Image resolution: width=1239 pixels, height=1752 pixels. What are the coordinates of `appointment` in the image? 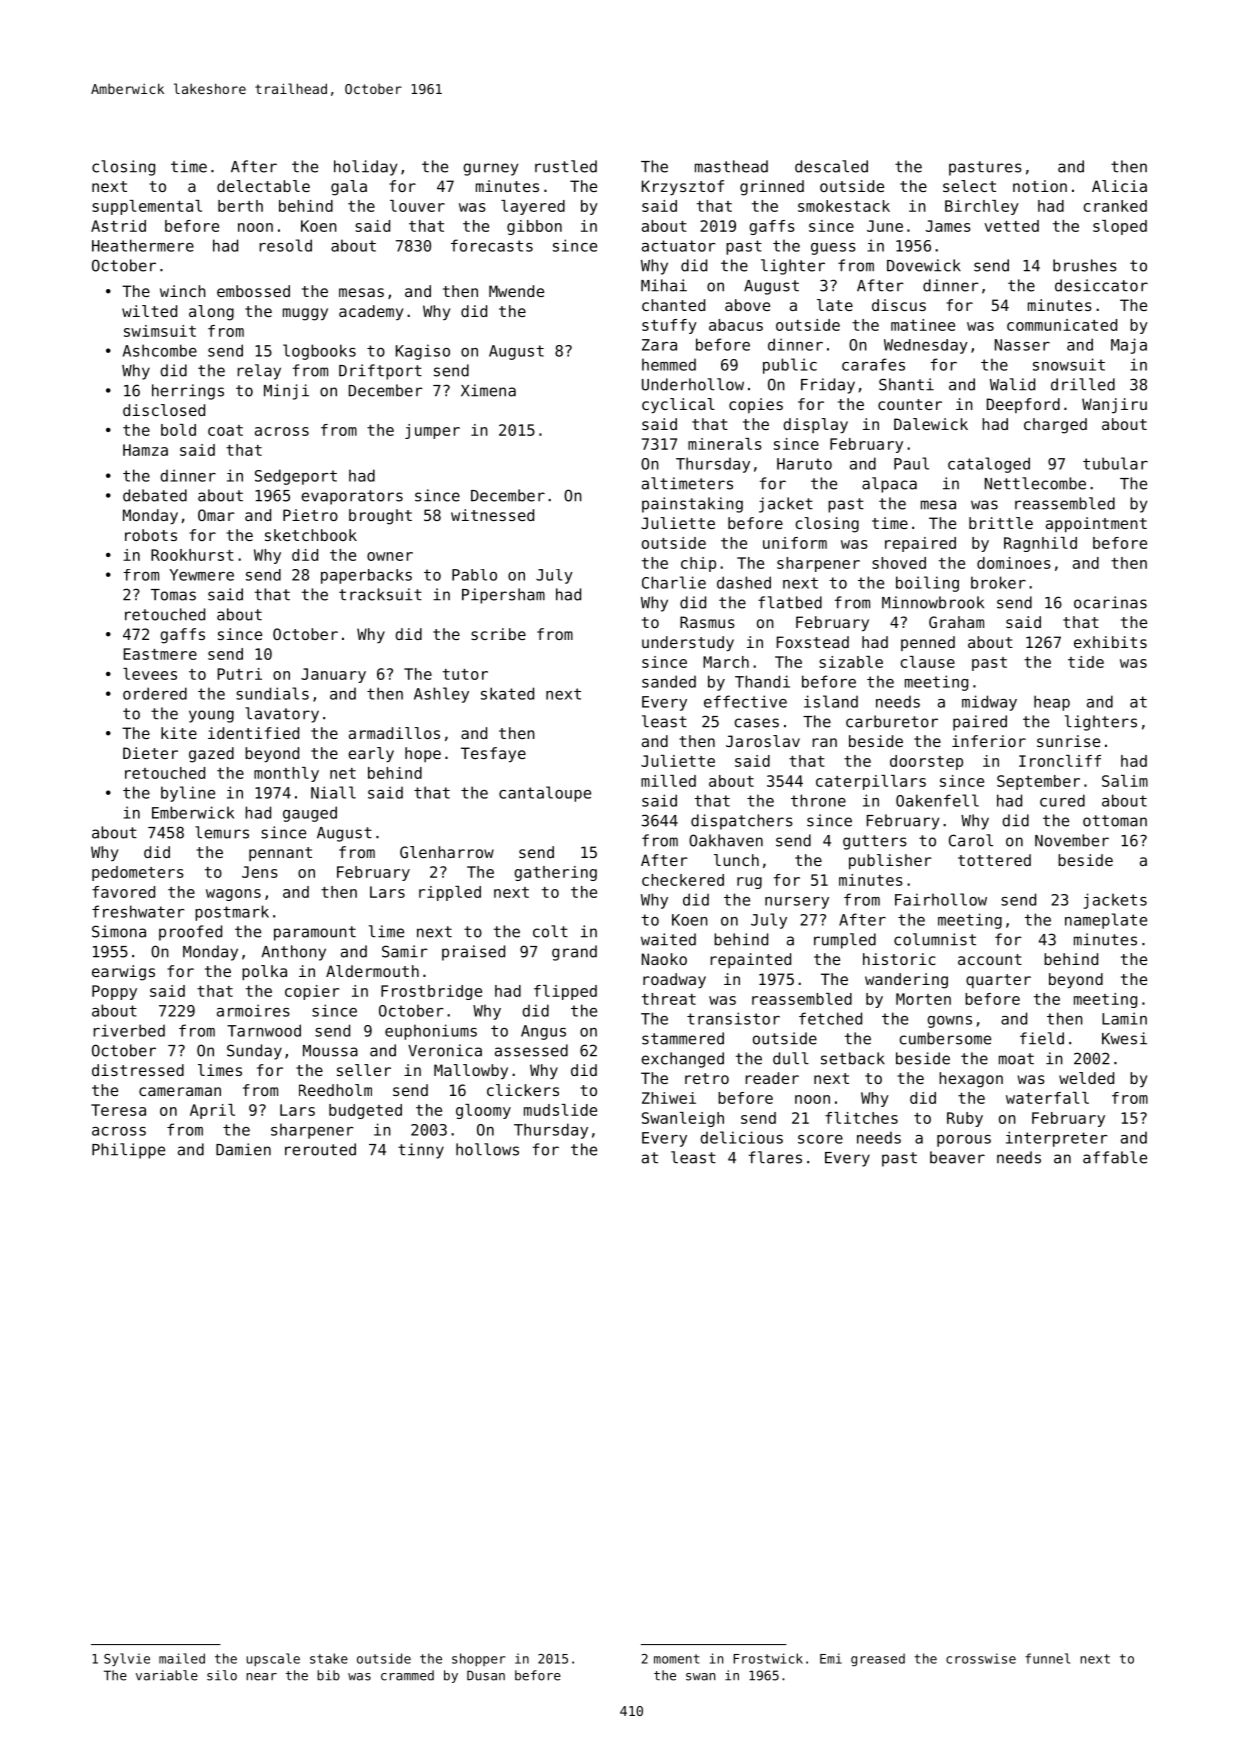 It's located at (1096, 525).
